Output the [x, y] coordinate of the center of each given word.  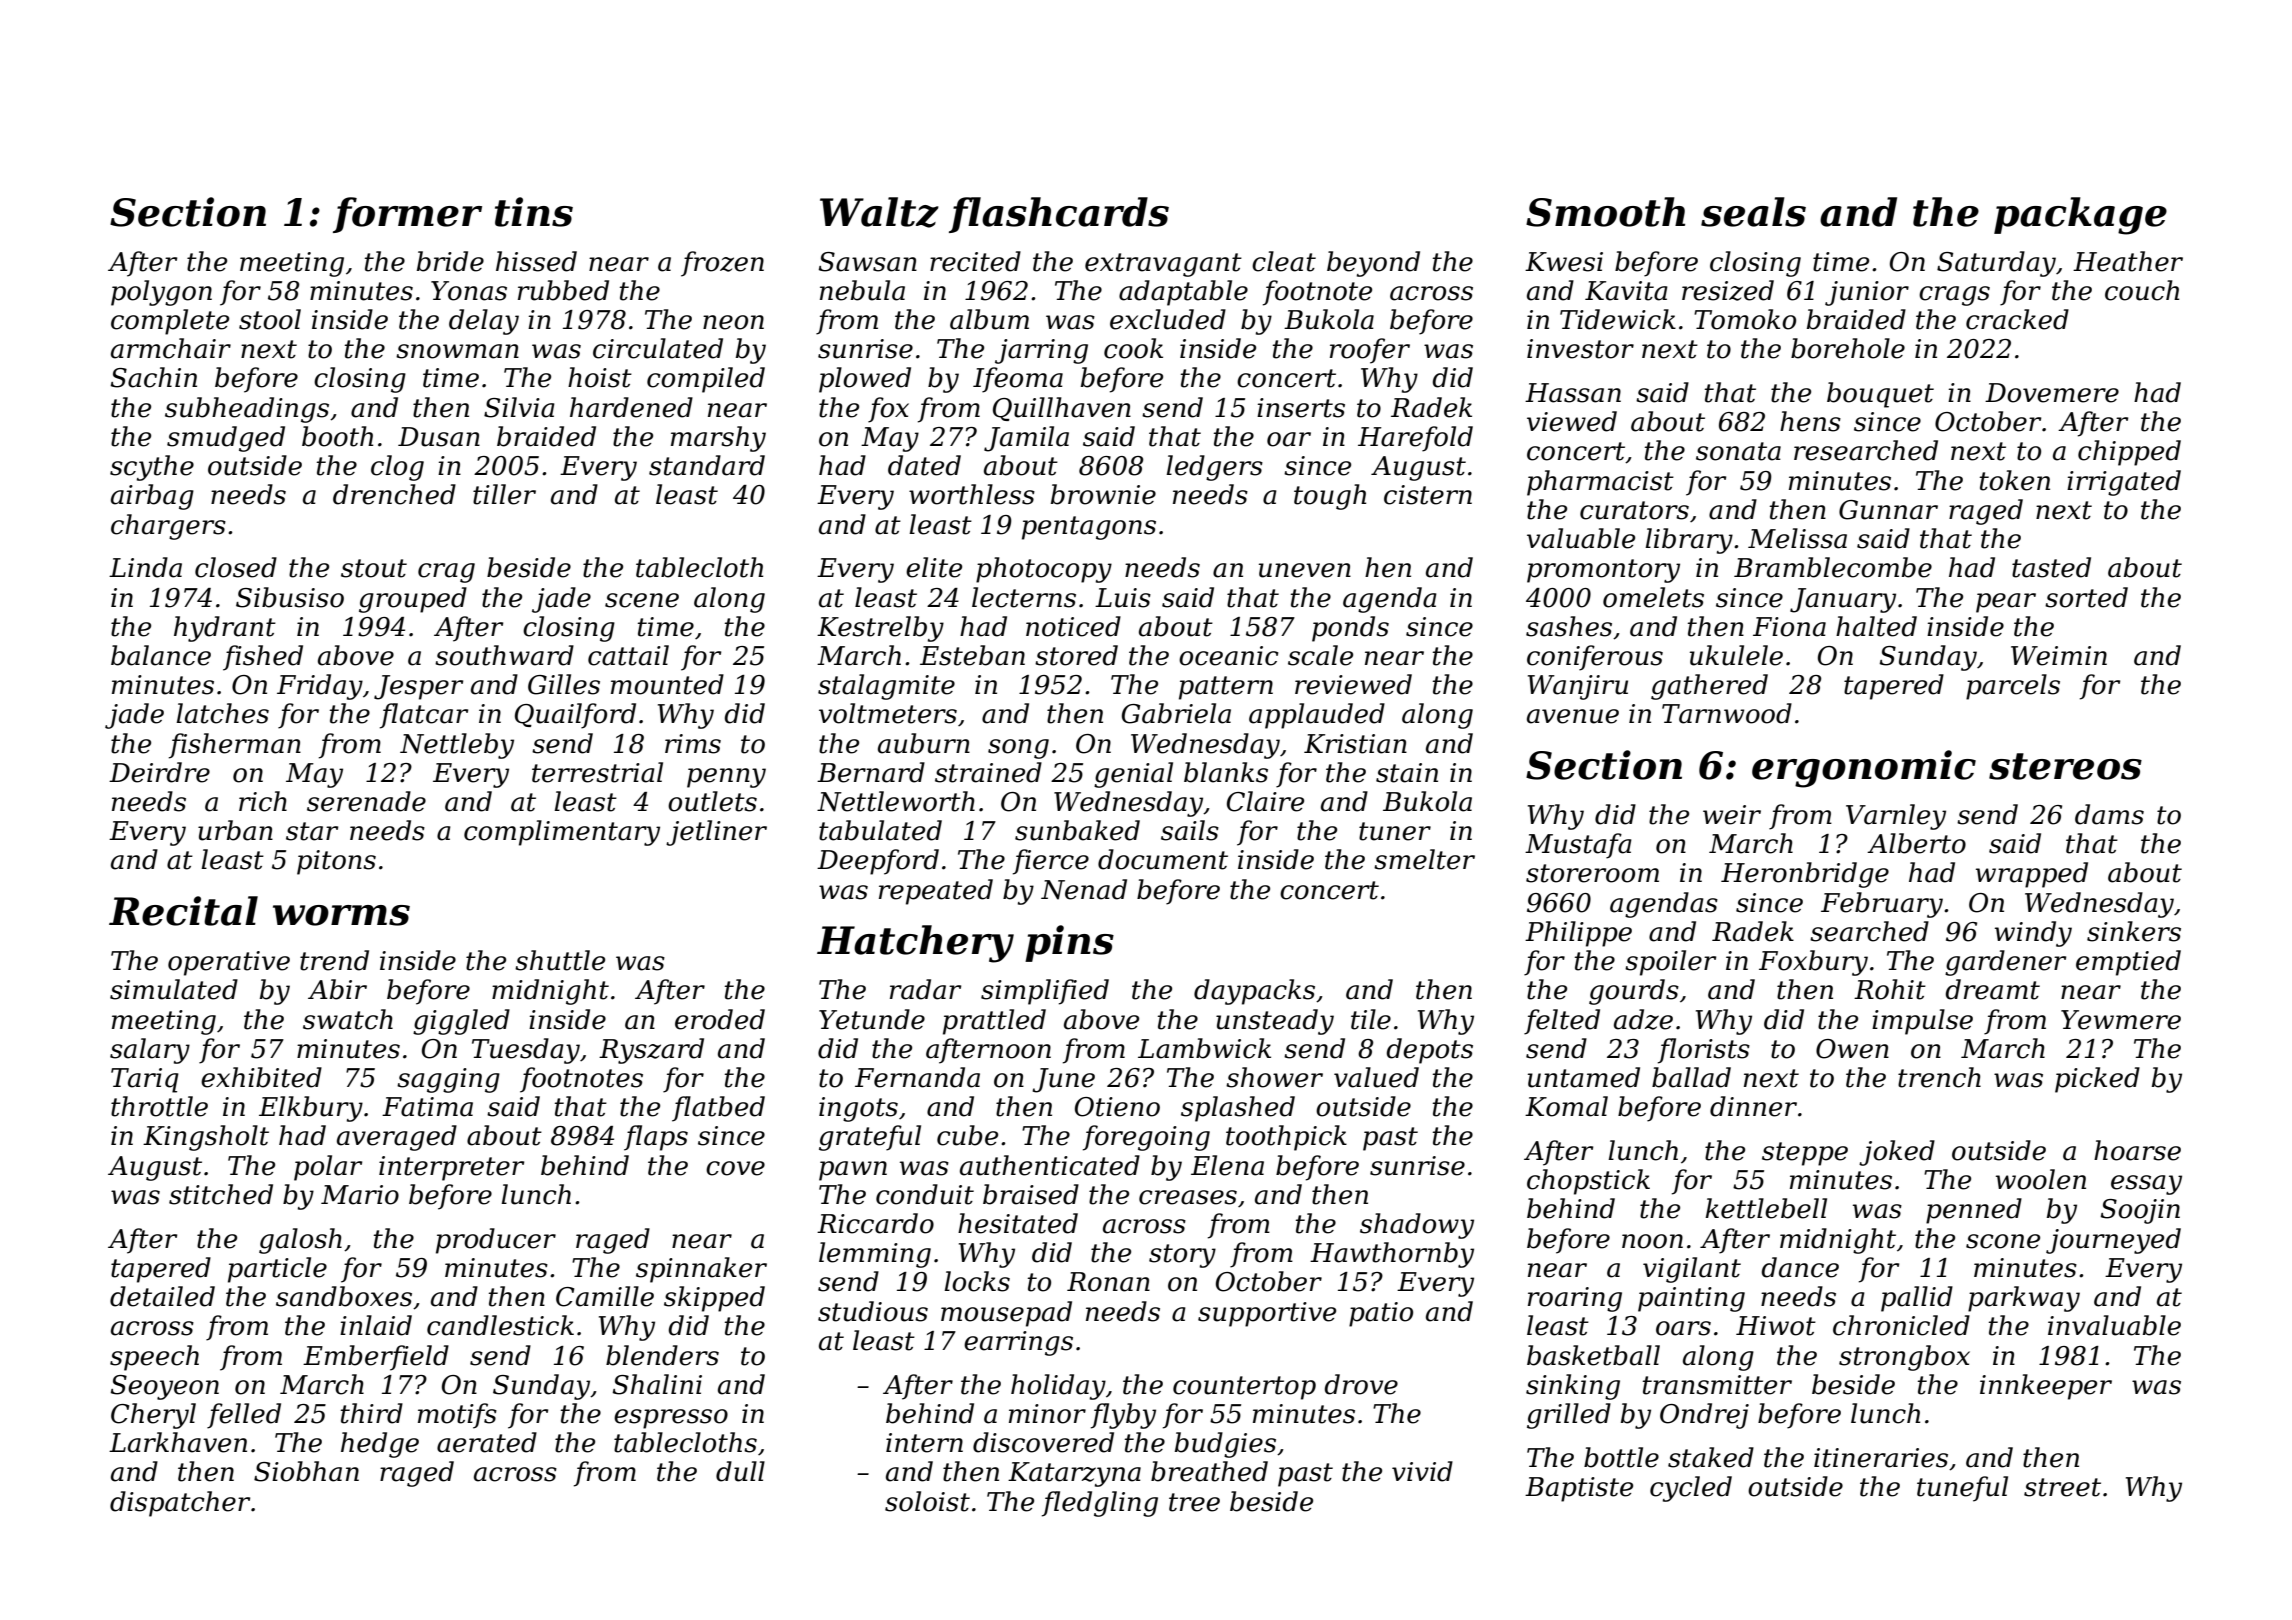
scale [1320, 655]
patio [1381, 1314]
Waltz [879, 212]
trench [1939, 1077]
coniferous [1595, 658]
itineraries [1881, 1458]
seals [1753, 212]
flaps [656, 1138]
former [407, 215]
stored [1076, 655]
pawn [853, 1171]
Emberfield [376, 1358]
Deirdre [159, 772]
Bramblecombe [1833, 567]
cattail [628, 655]
